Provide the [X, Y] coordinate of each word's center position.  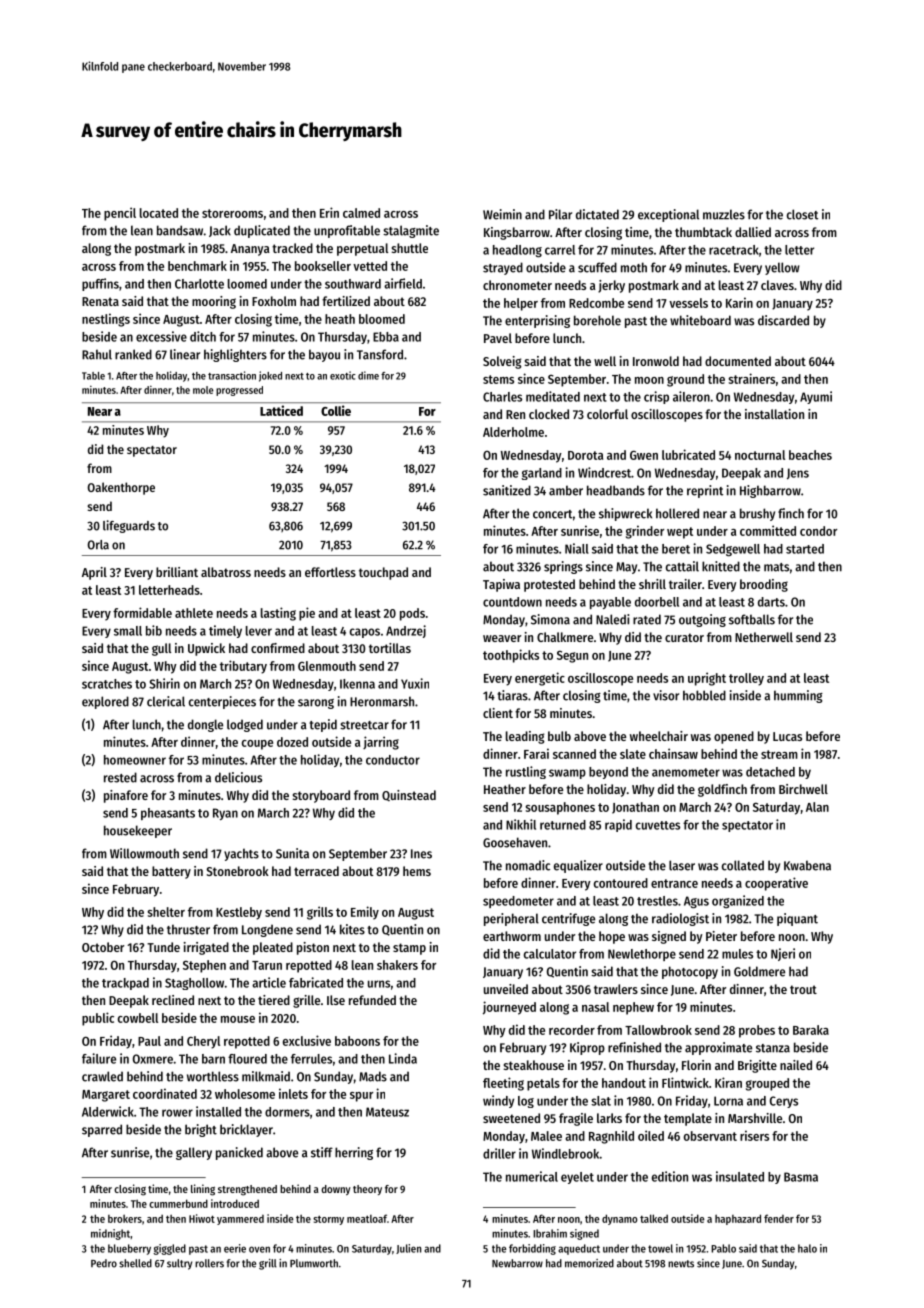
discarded [783, 320]
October [103, 947]
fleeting [503, 1084]
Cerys [784, 1102]
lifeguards [129, 526]
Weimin [502, 214]
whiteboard [700, 320]
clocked [549, 414]
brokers [125, 1218]
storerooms [232, 213]
